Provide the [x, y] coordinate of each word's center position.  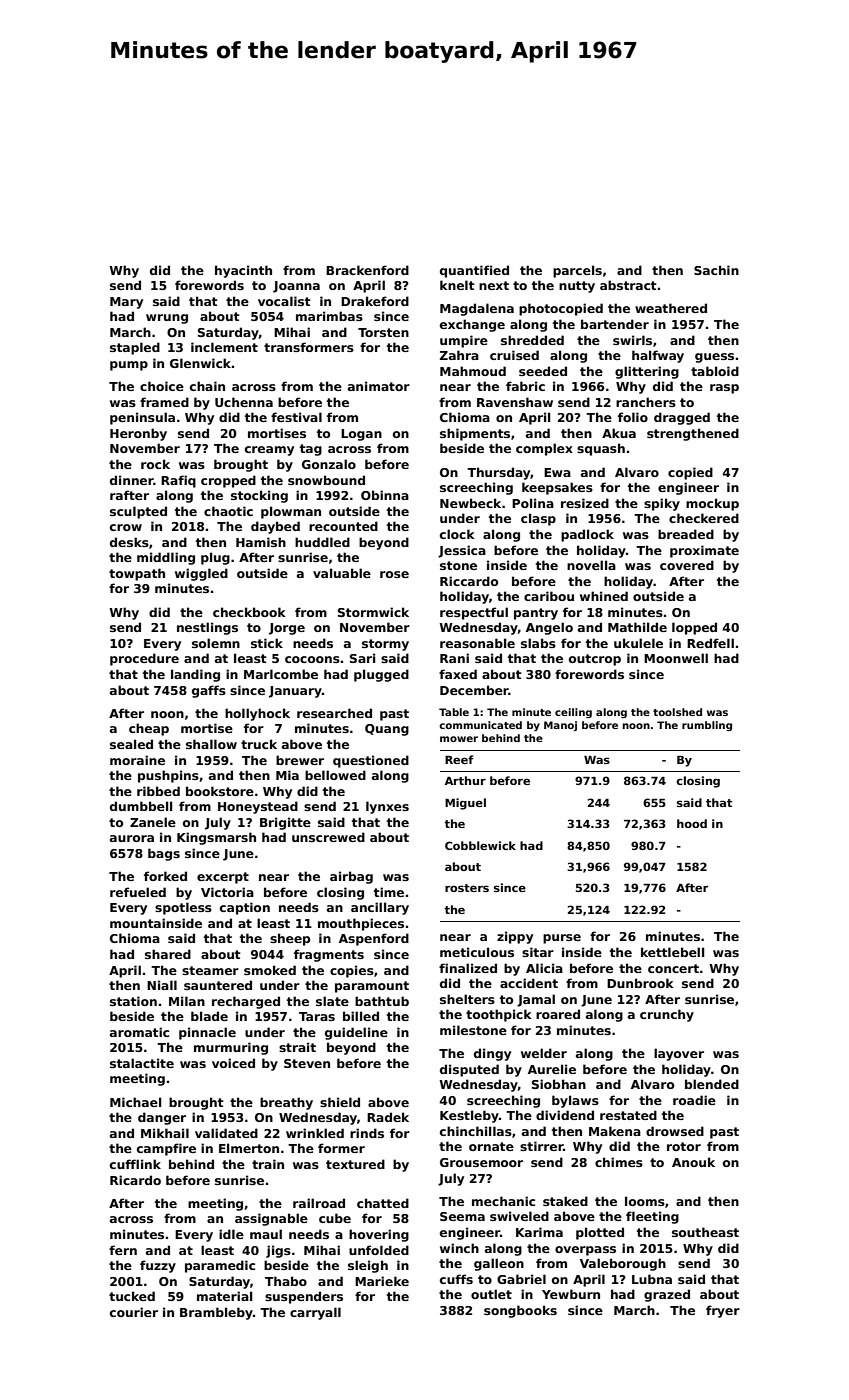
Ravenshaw [515, 402]
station [133, 1001]
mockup [712, 504]
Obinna [385, 495]
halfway [658, 356]
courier [134, 1312]
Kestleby [469, 1116]
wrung [167, 319]
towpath [137, 574]
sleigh [368, 1266]
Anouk [693, 1162]
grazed [667, 1295]
